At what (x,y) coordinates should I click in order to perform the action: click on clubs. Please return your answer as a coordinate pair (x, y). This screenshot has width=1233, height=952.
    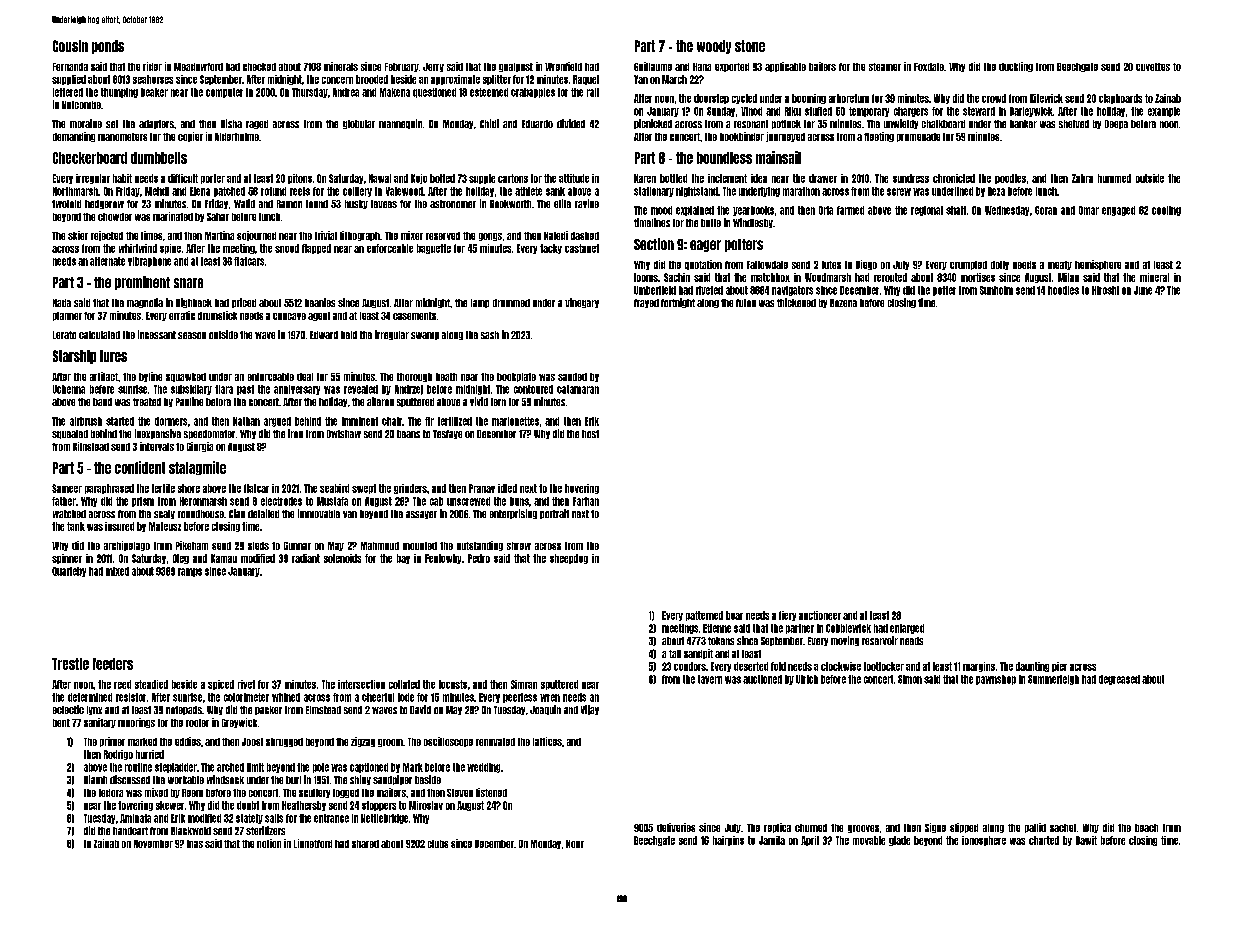
    Looking at the image, I should click on (438, 844).
